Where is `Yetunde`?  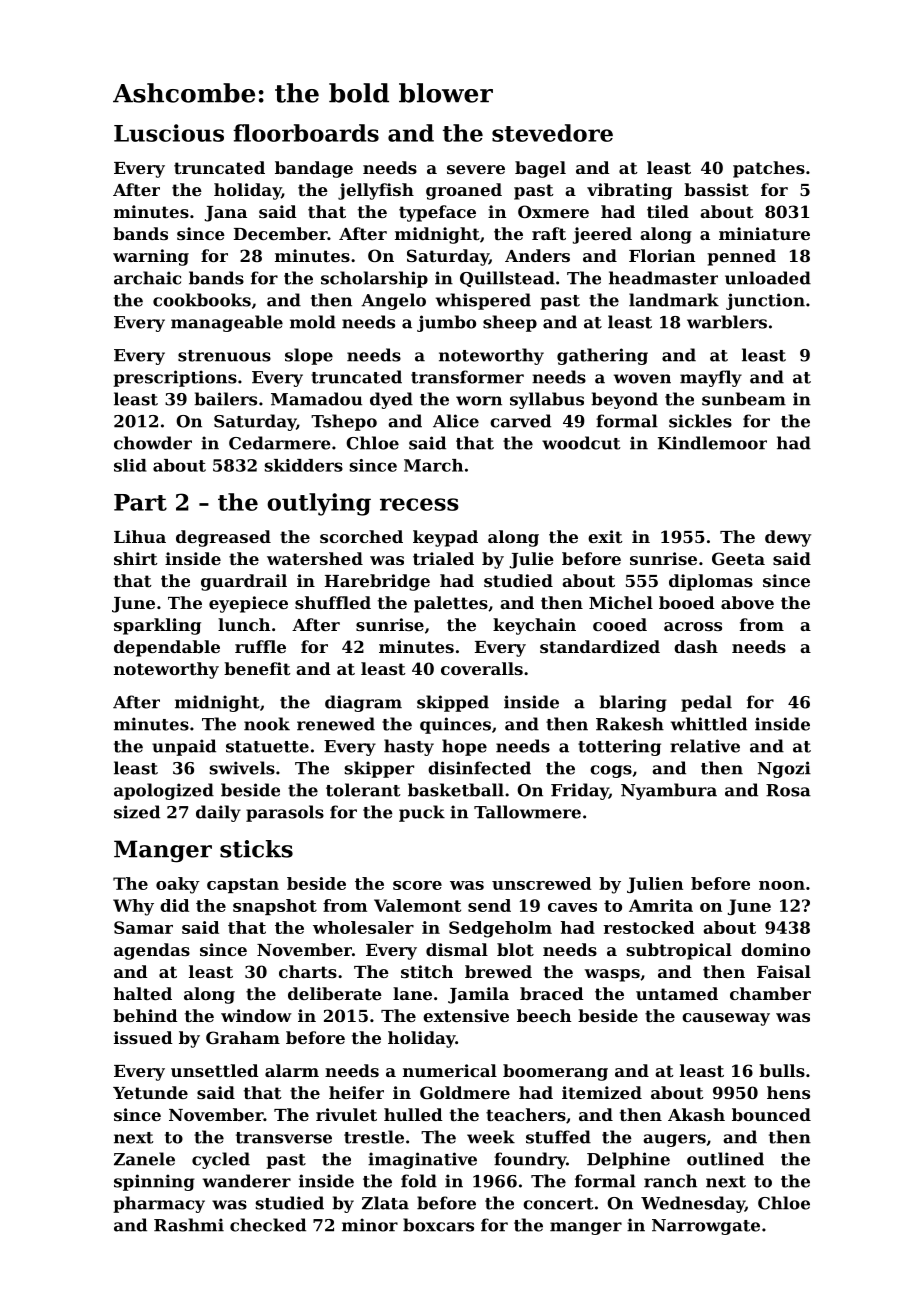 Yetunde is located at coordinates (150, 1092).
